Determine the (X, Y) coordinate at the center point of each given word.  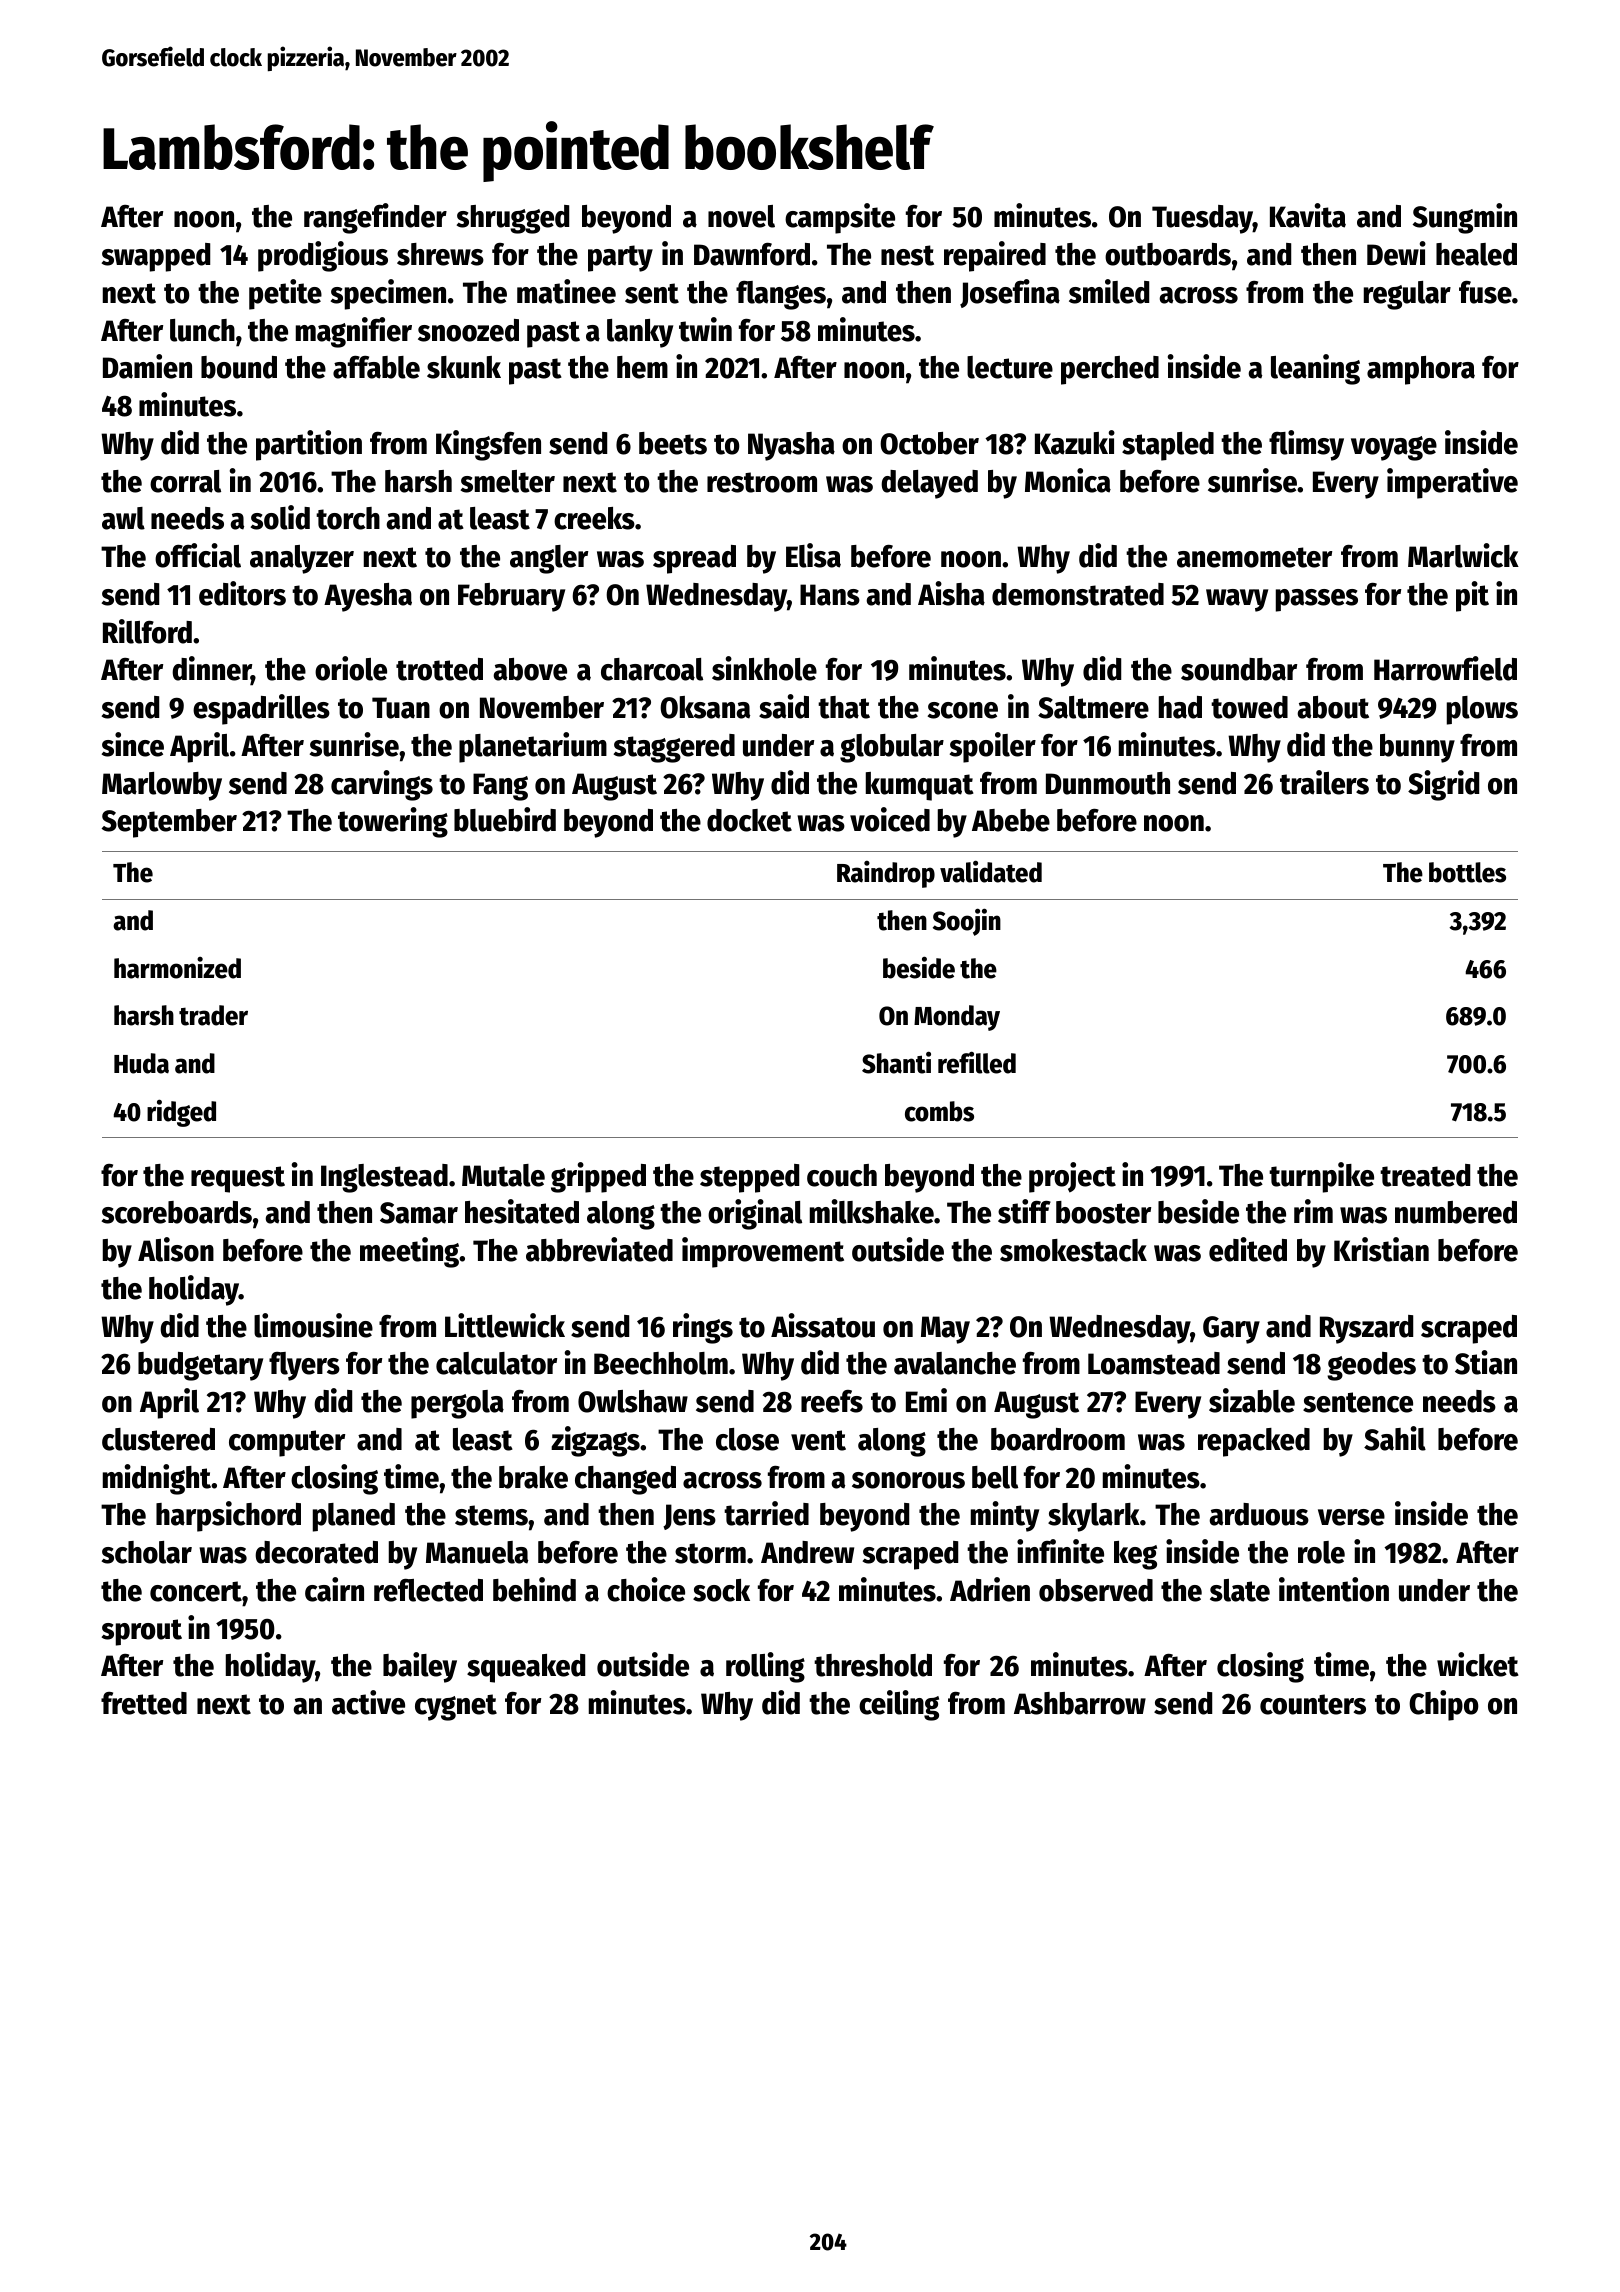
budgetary (200, 1366)
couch (842, 1175)
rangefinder (375, 218)
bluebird (505, 819)
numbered (1456, 1212)
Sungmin (1465, 218)
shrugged (513, 219)
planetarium (533, 747)
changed (625, 1480)
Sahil (1395, 1438)
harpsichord (228, 1516)
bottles (1467, 872)
